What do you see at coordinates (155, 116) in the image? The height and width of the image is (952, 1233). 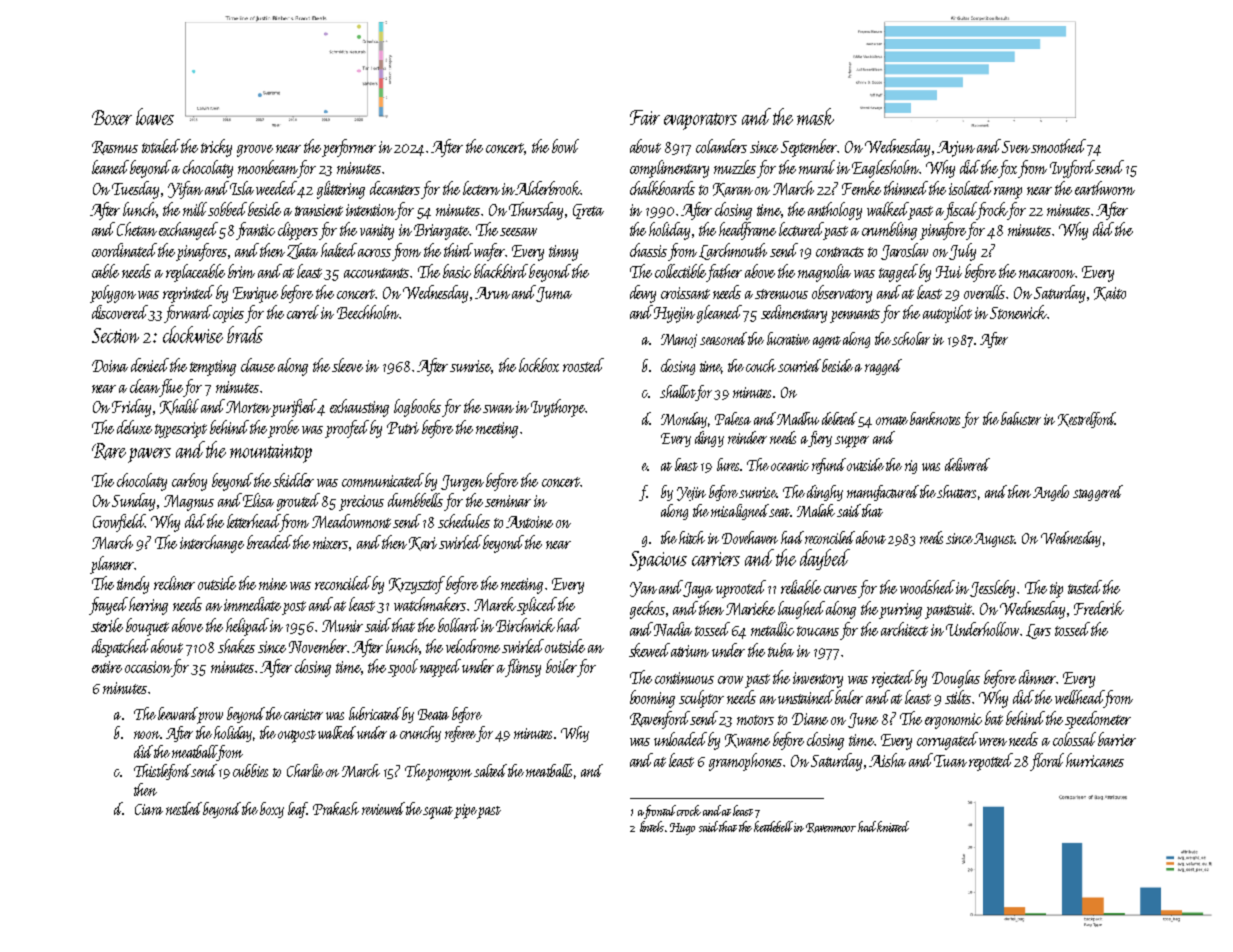 I see `loaves` at bounding box center [155, 116].
